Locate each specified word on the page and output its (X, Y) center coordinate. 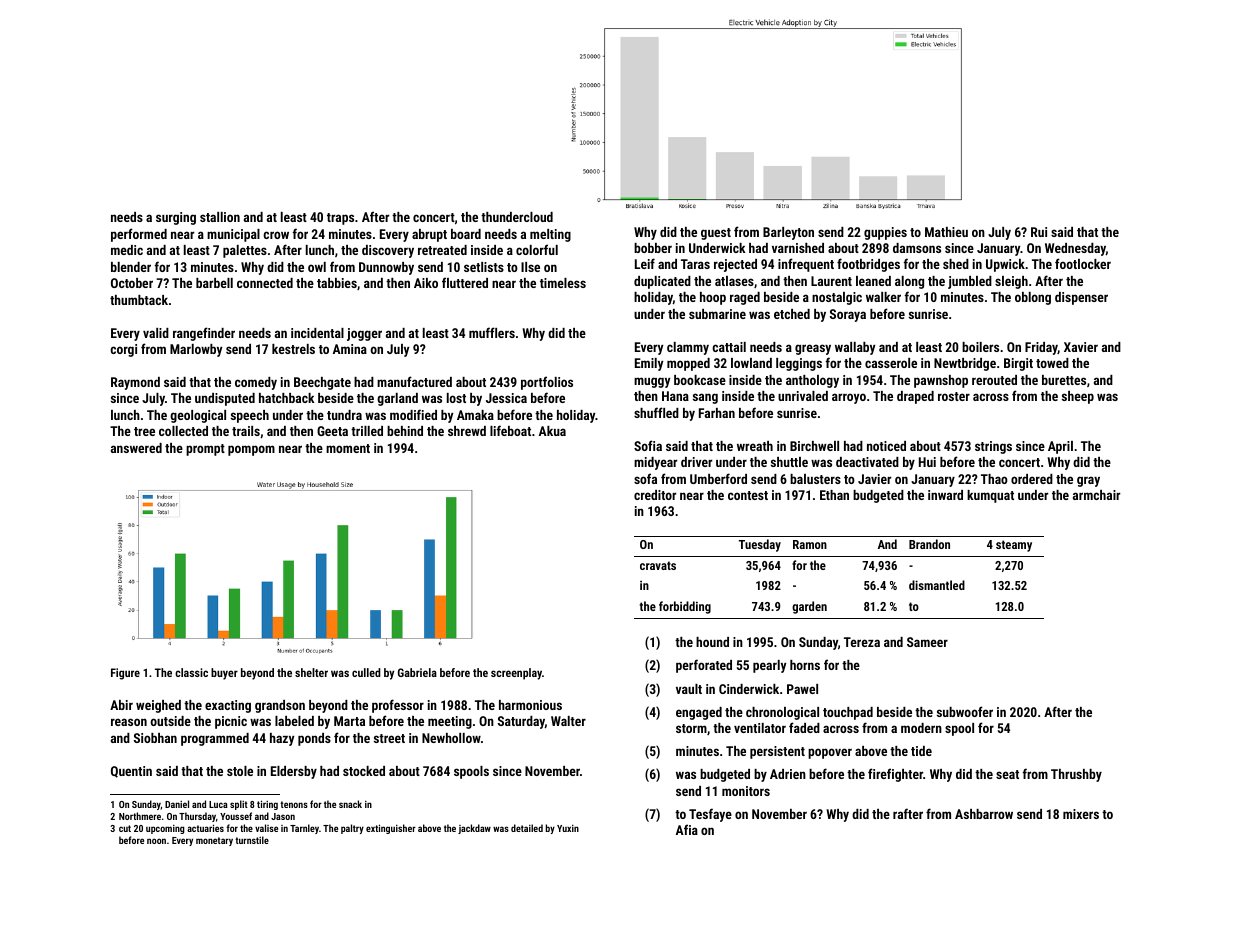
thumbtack (139, 300)
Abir (121, 705)
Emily (649, 364)
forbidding (685, 607)
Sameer (927, 642)
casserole (891, 363)
